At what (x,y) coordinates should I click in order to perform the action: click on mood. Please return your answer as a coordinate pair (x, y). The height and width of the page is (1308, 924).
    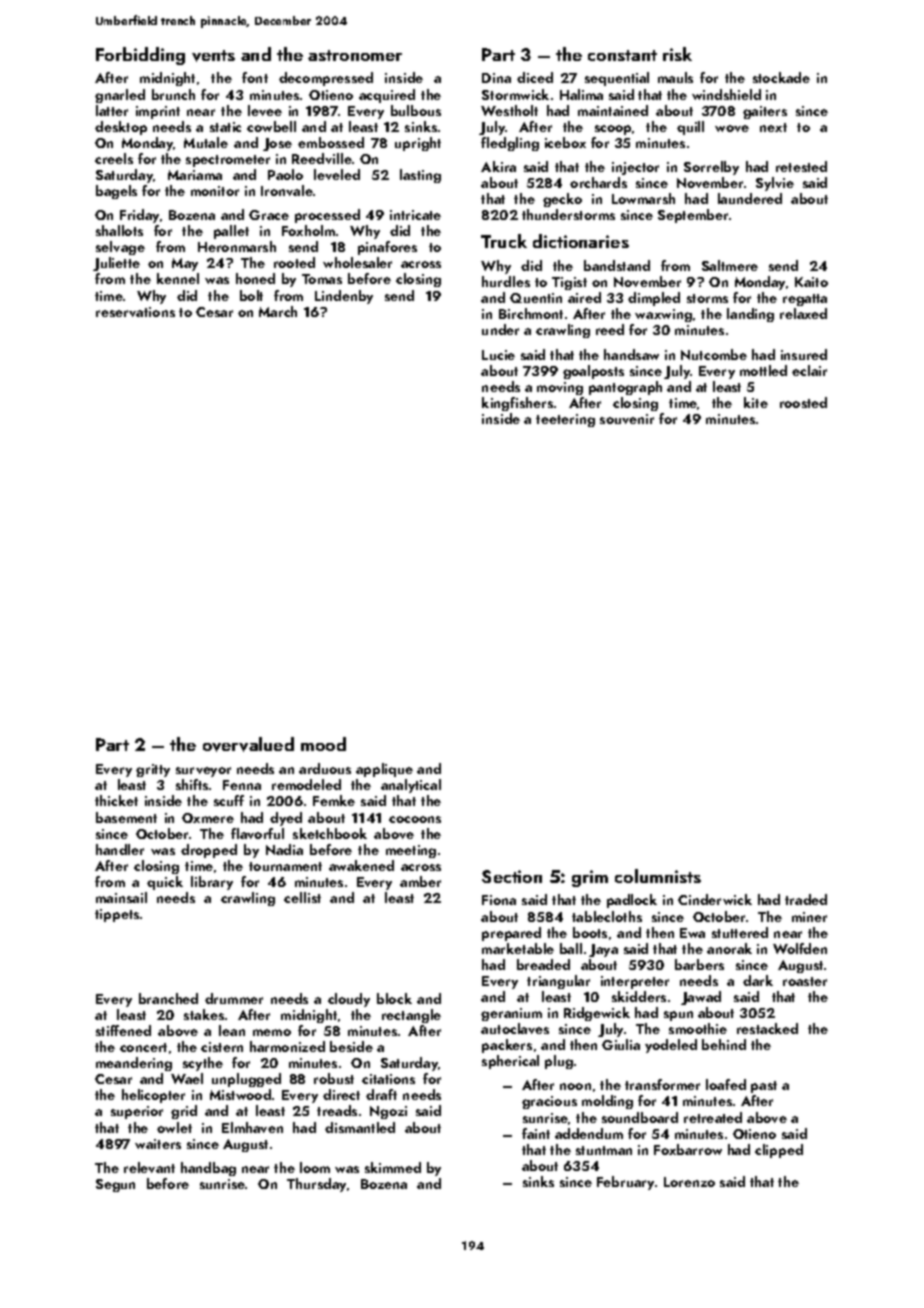
    Looking at the image, I should click on (323, 744).
